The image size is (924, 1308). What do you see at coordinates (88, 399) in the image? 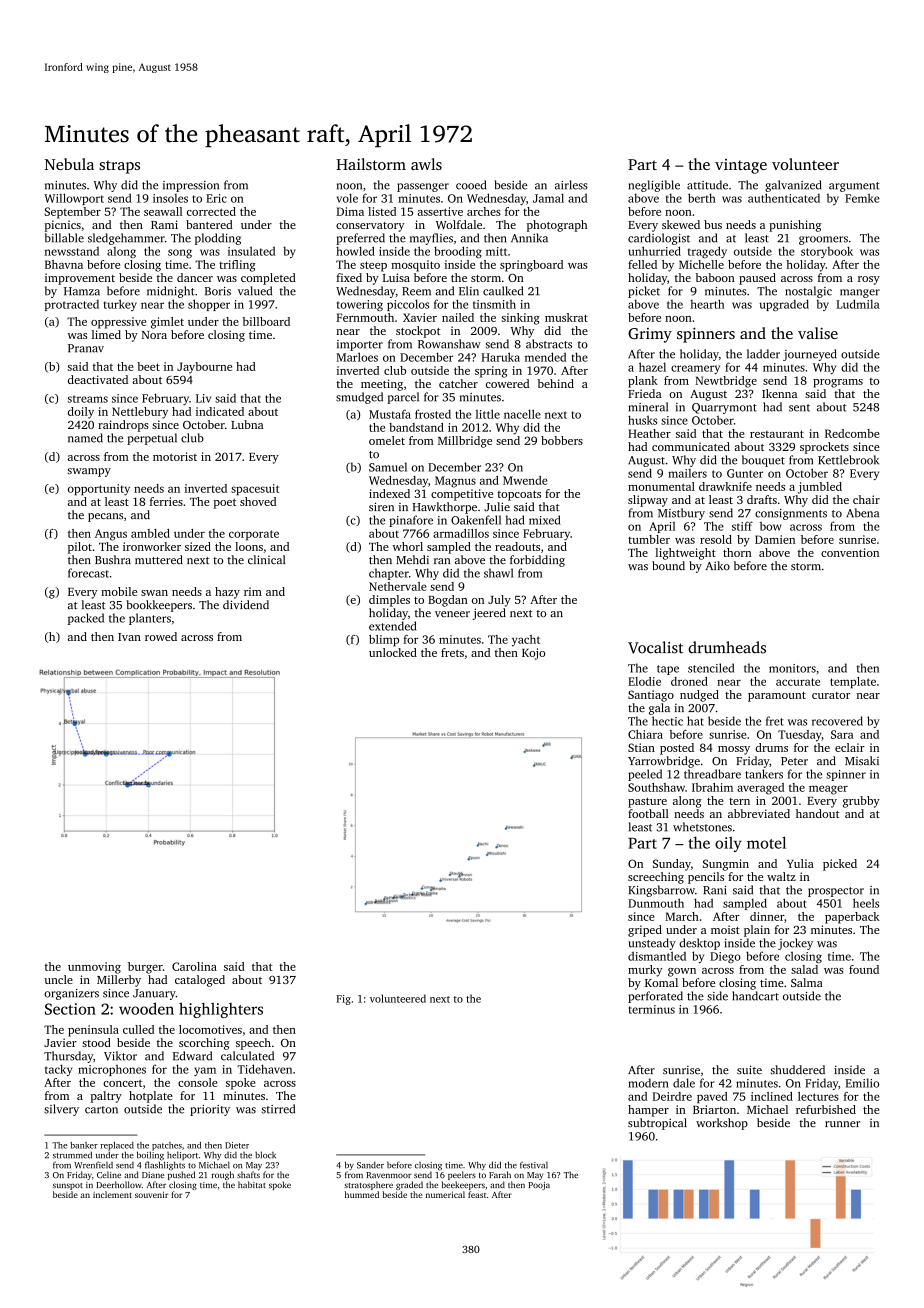
I see `streams` at bounding box center [88, 399].
